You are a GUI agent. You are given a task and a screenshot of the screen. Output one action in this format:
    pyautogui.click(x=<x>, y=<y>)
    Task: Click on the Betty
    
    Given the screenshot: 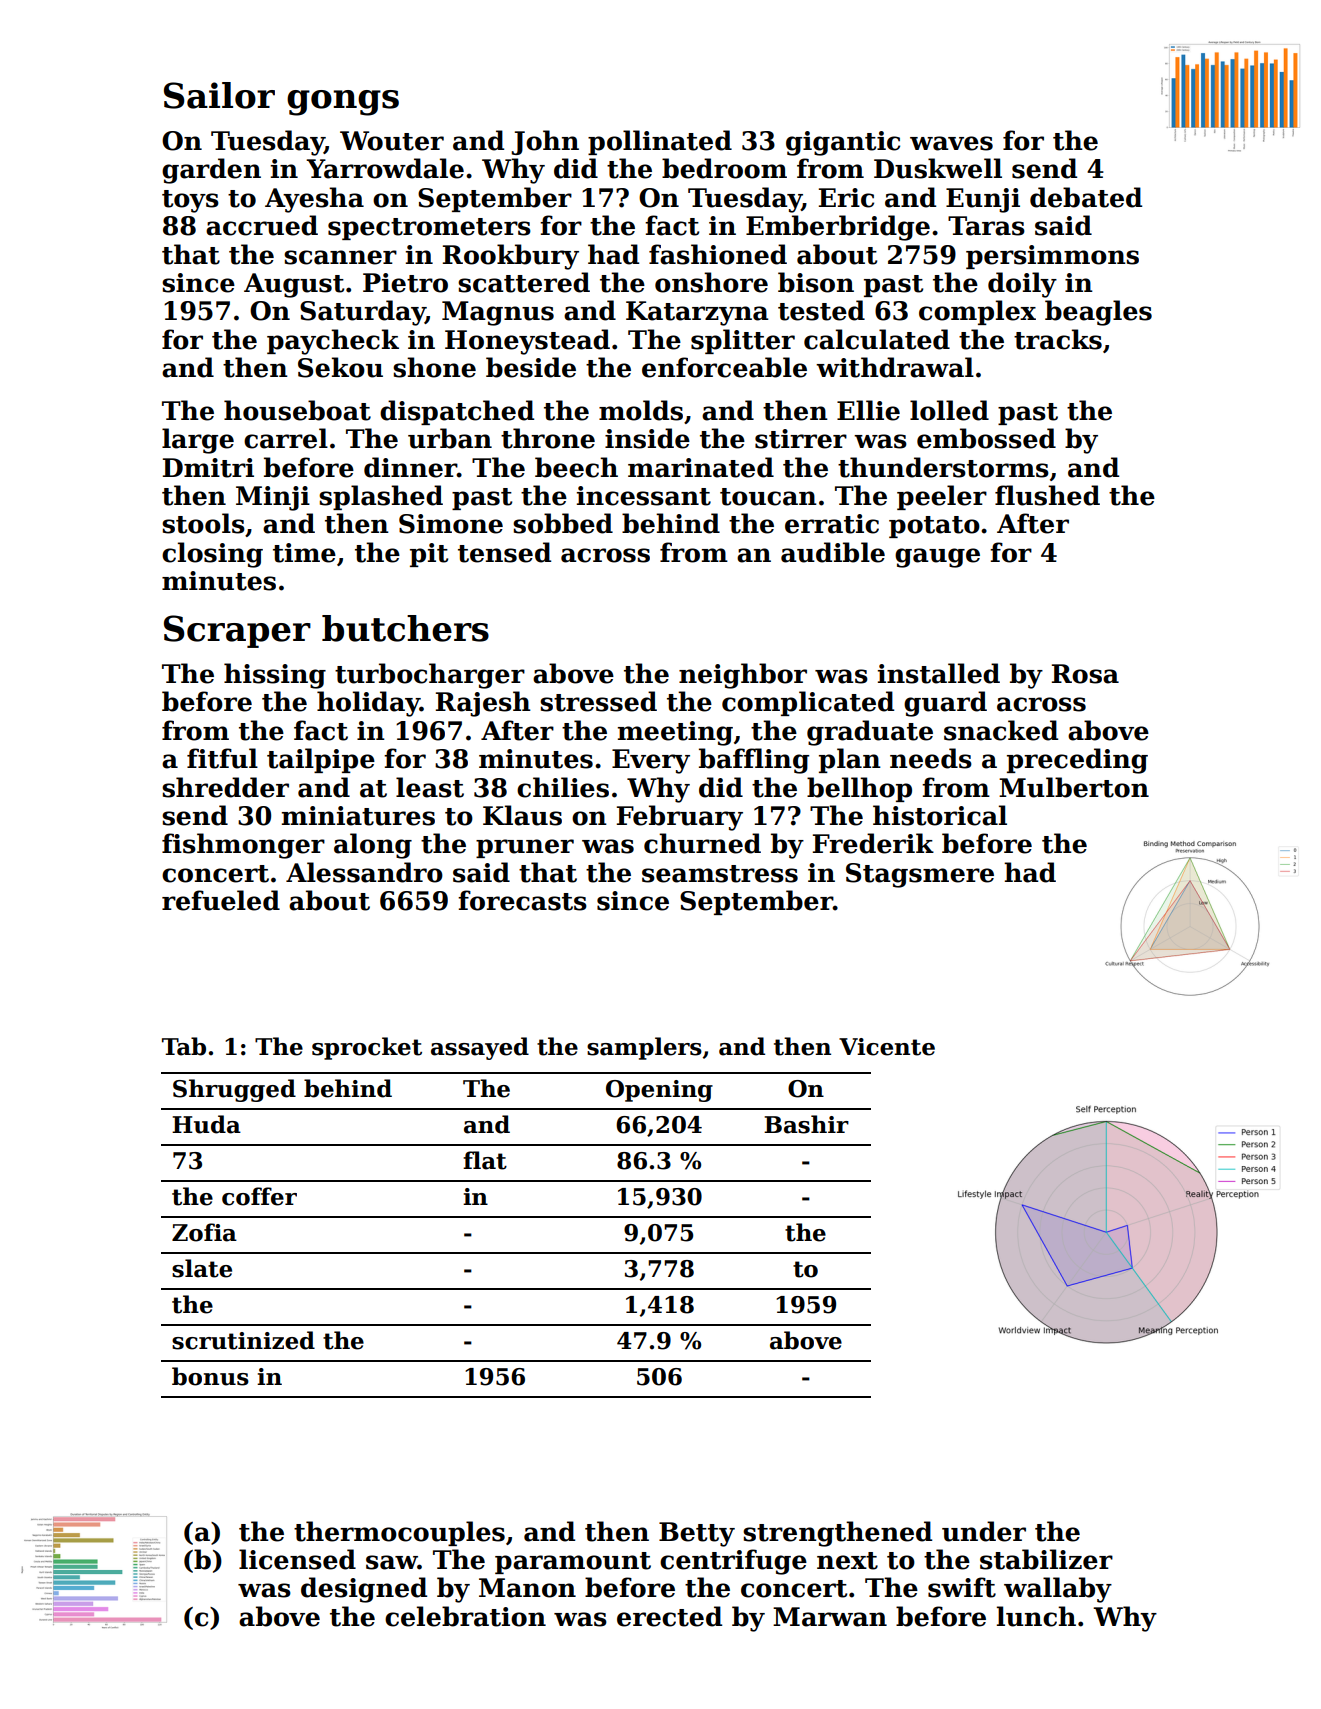 What is the action you would take?
    pyautogui.click(x=697, y=1534)
